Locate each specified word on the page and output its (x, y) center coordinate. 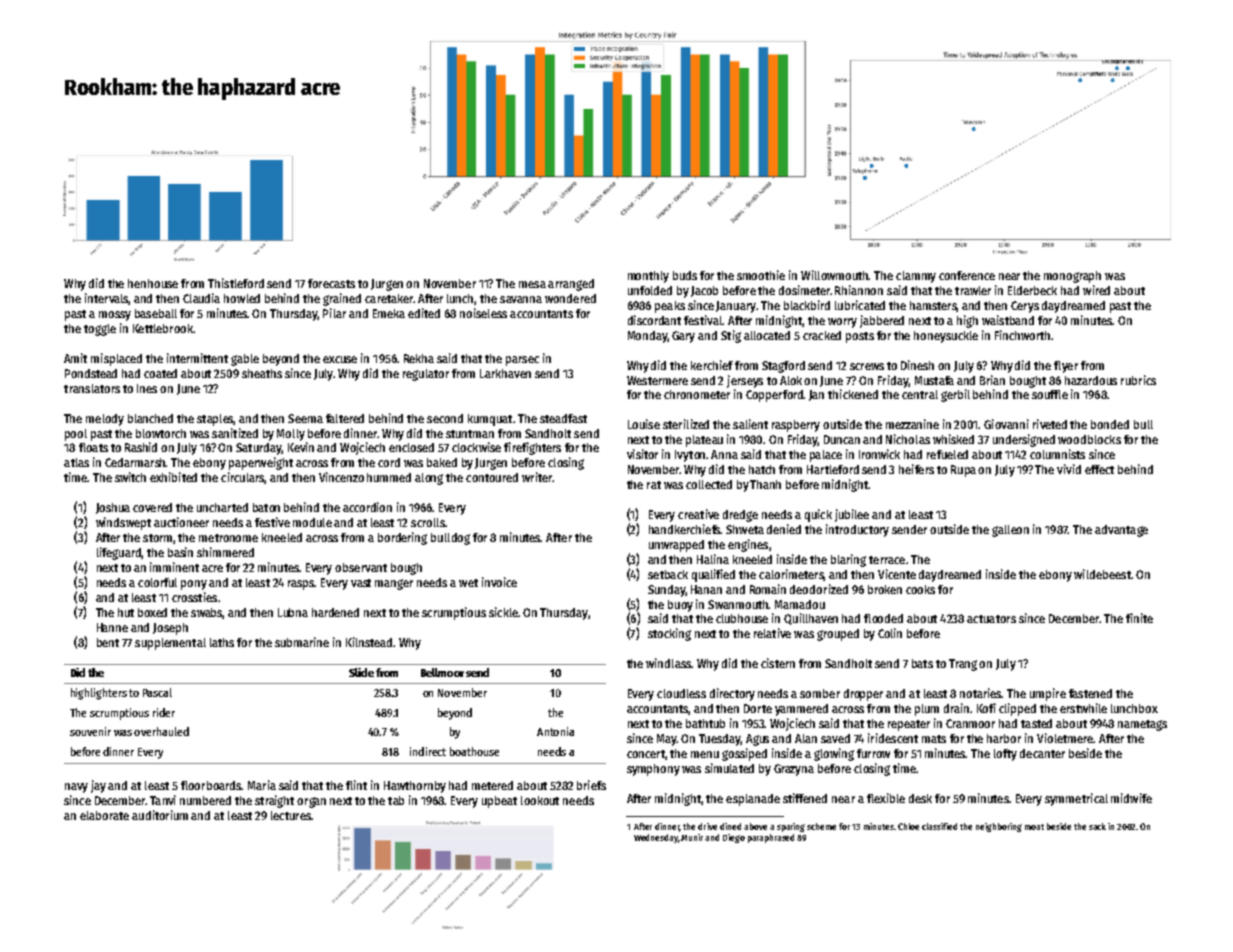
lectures (291, 815)
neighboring (999, 827)
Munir (692, 837)
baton (266, 507)
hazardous (1091, 380)
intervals (107, 299)
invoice (499, 582)
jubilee (852, 515)
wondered (570, 298)
